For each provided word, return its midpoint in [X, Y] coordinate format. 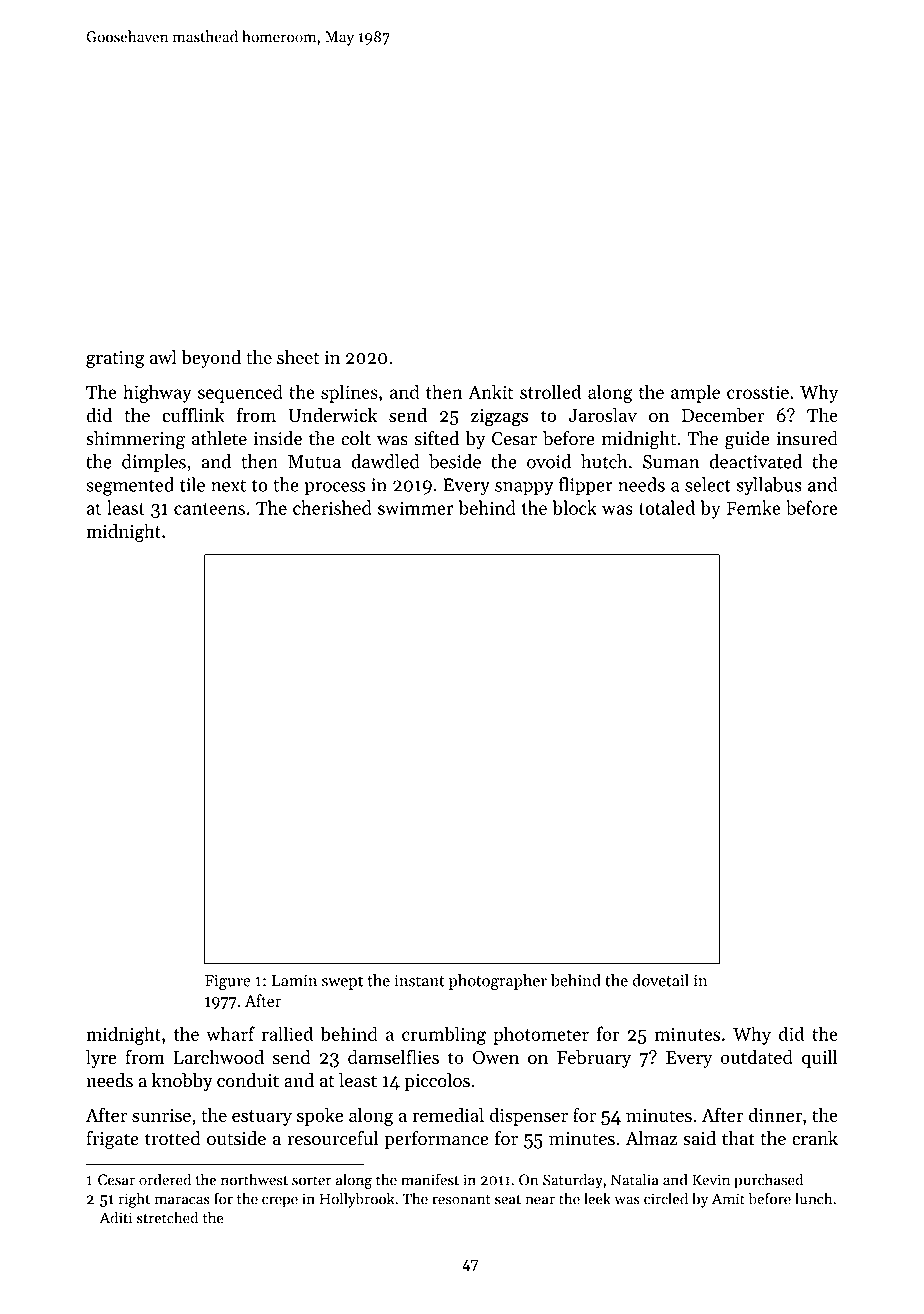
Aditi [116, 1217]
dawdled [385, 461]
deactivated [756, 461]
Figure [228, 982]
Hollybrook [357, 1200]
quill [820, 1059]
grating [115, 360]
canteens [209, 509]
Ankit [490, 391]
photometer [541, 1035]
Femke [753, 507]
